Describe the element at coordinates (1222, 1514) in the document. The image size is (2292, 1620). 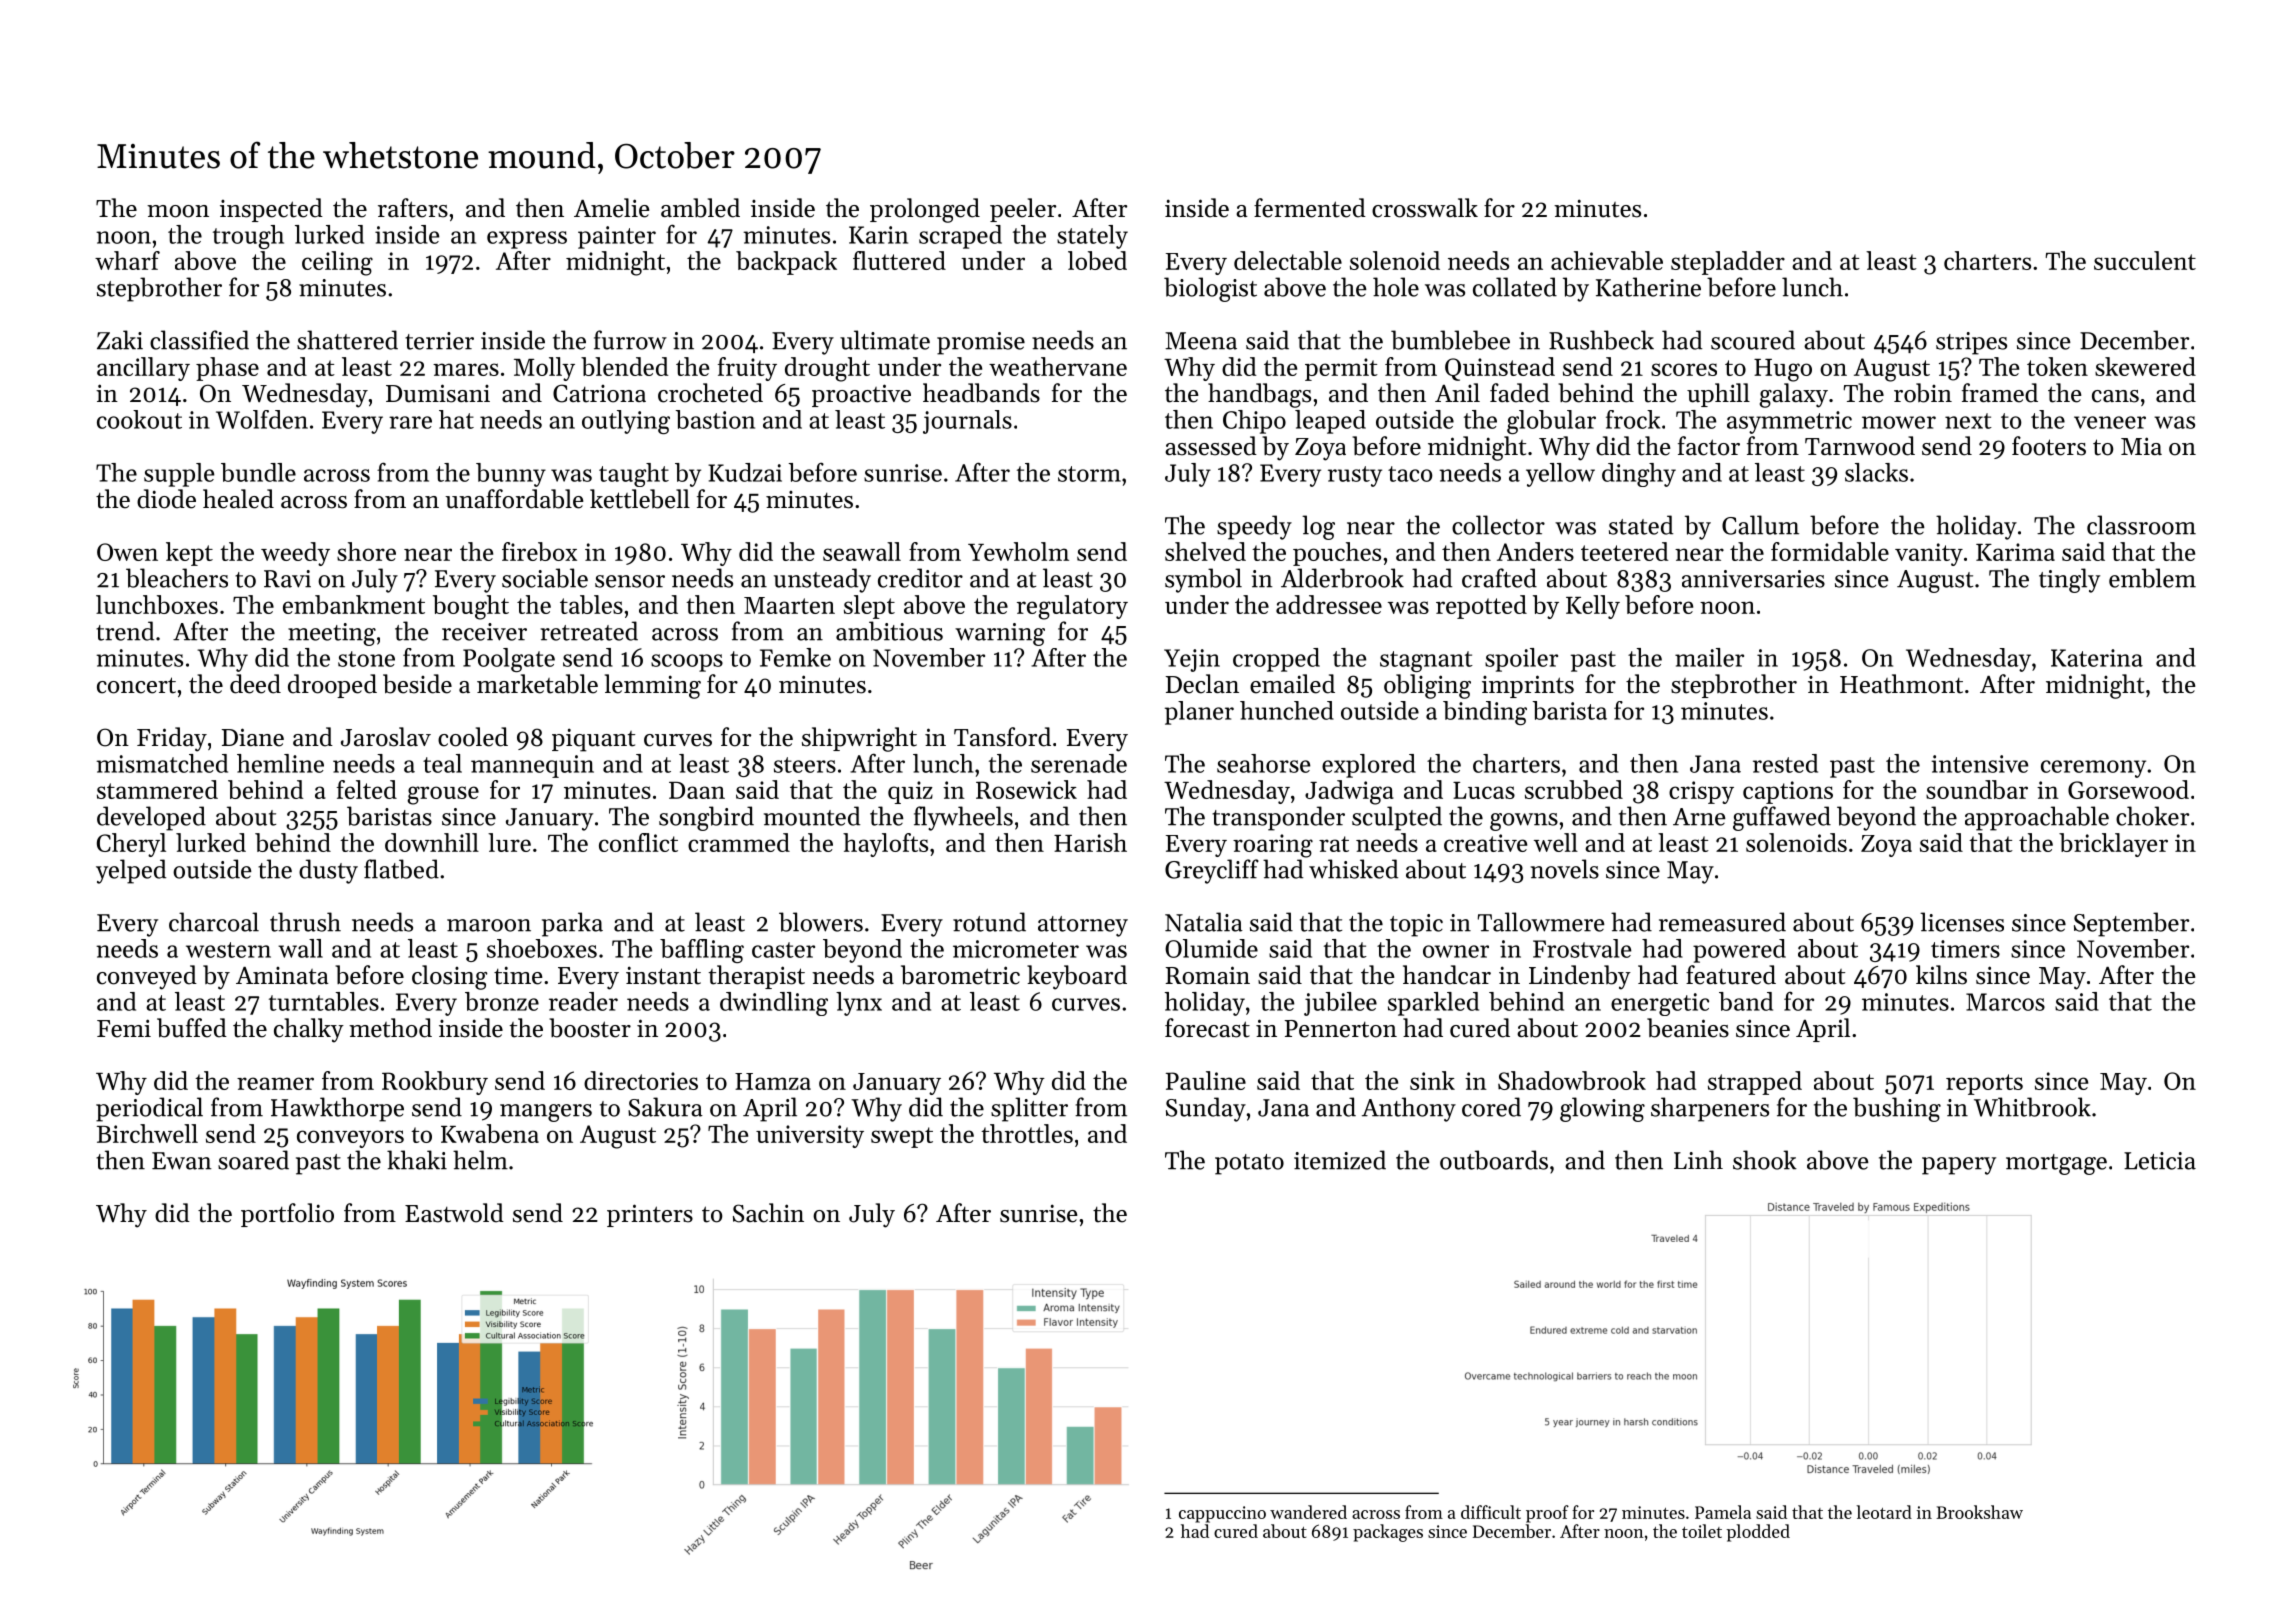
I see `cappuccino` at that location.
